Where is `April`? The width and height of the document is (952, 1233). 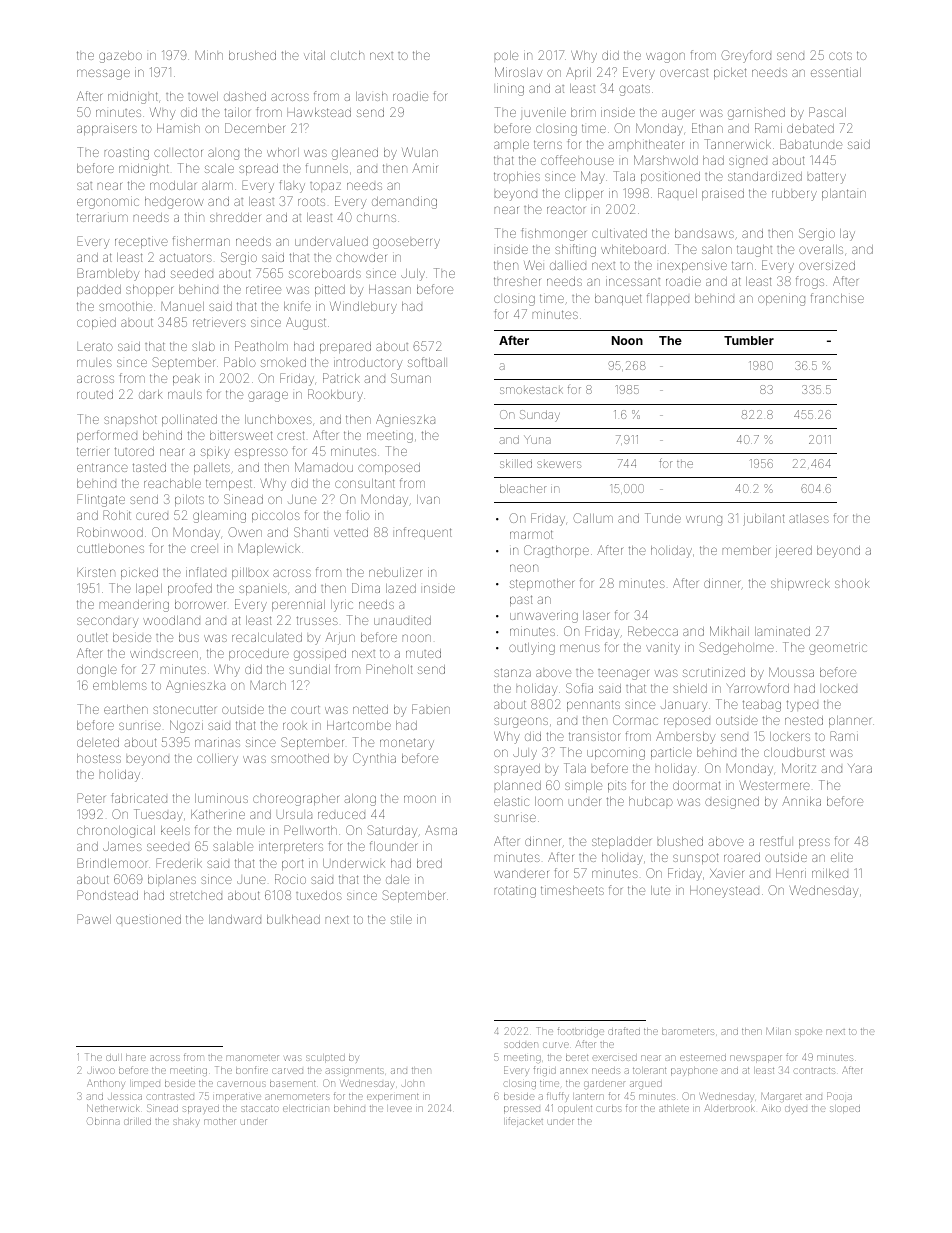
April is located at coordinates (578, 73).
